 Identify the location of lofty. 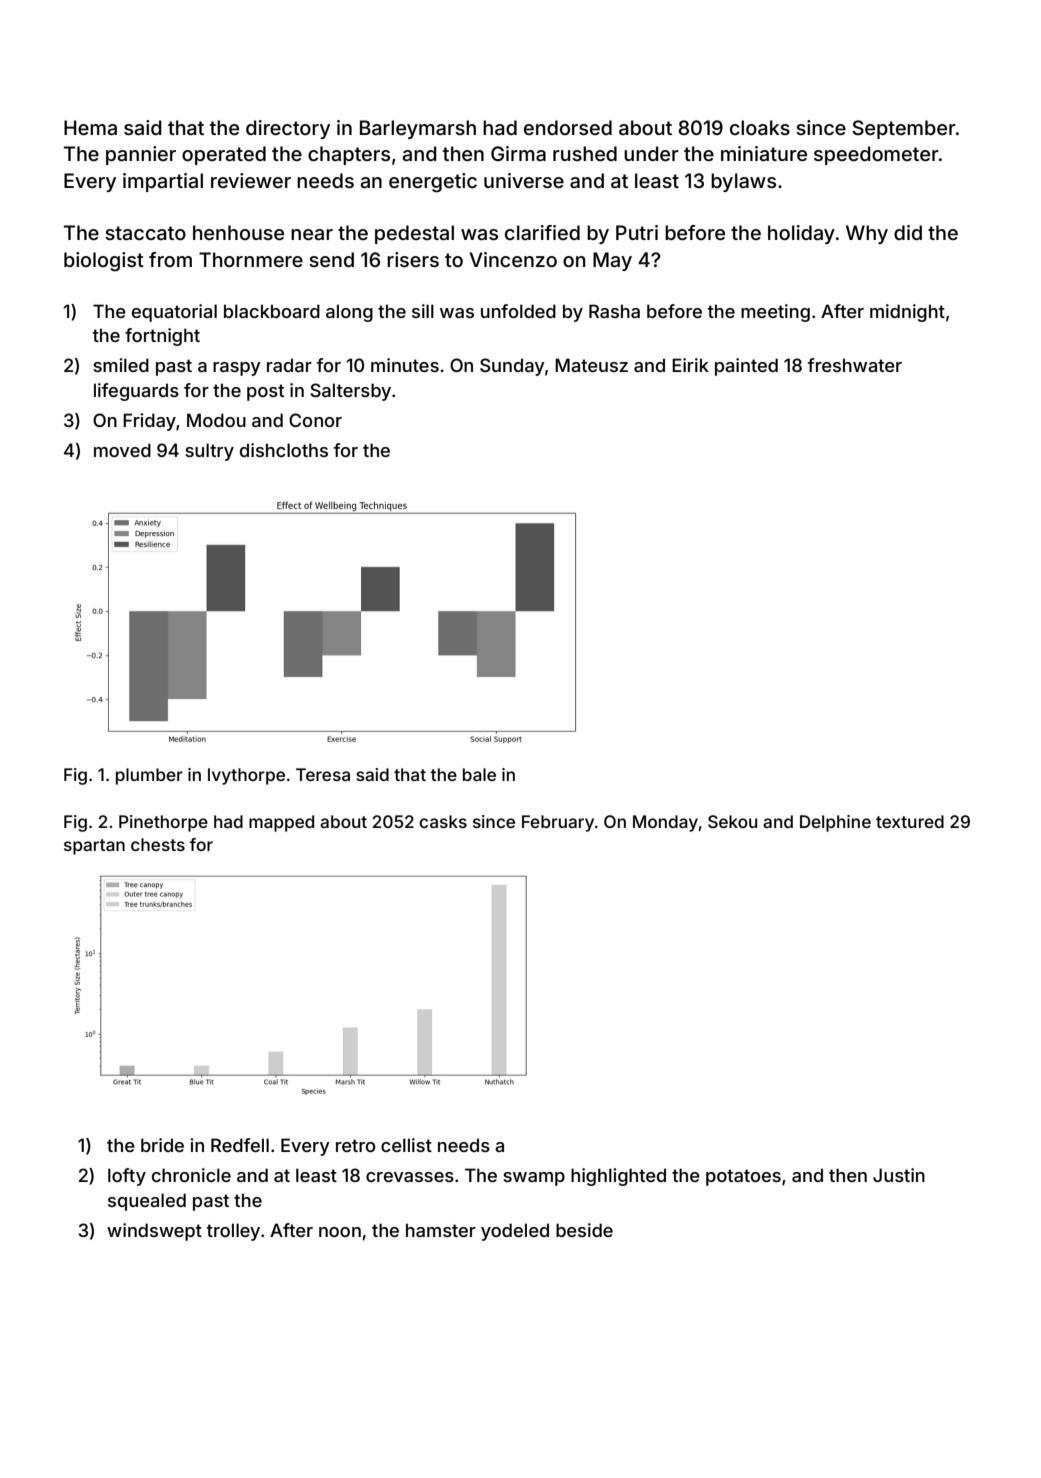
(127, 1177).
